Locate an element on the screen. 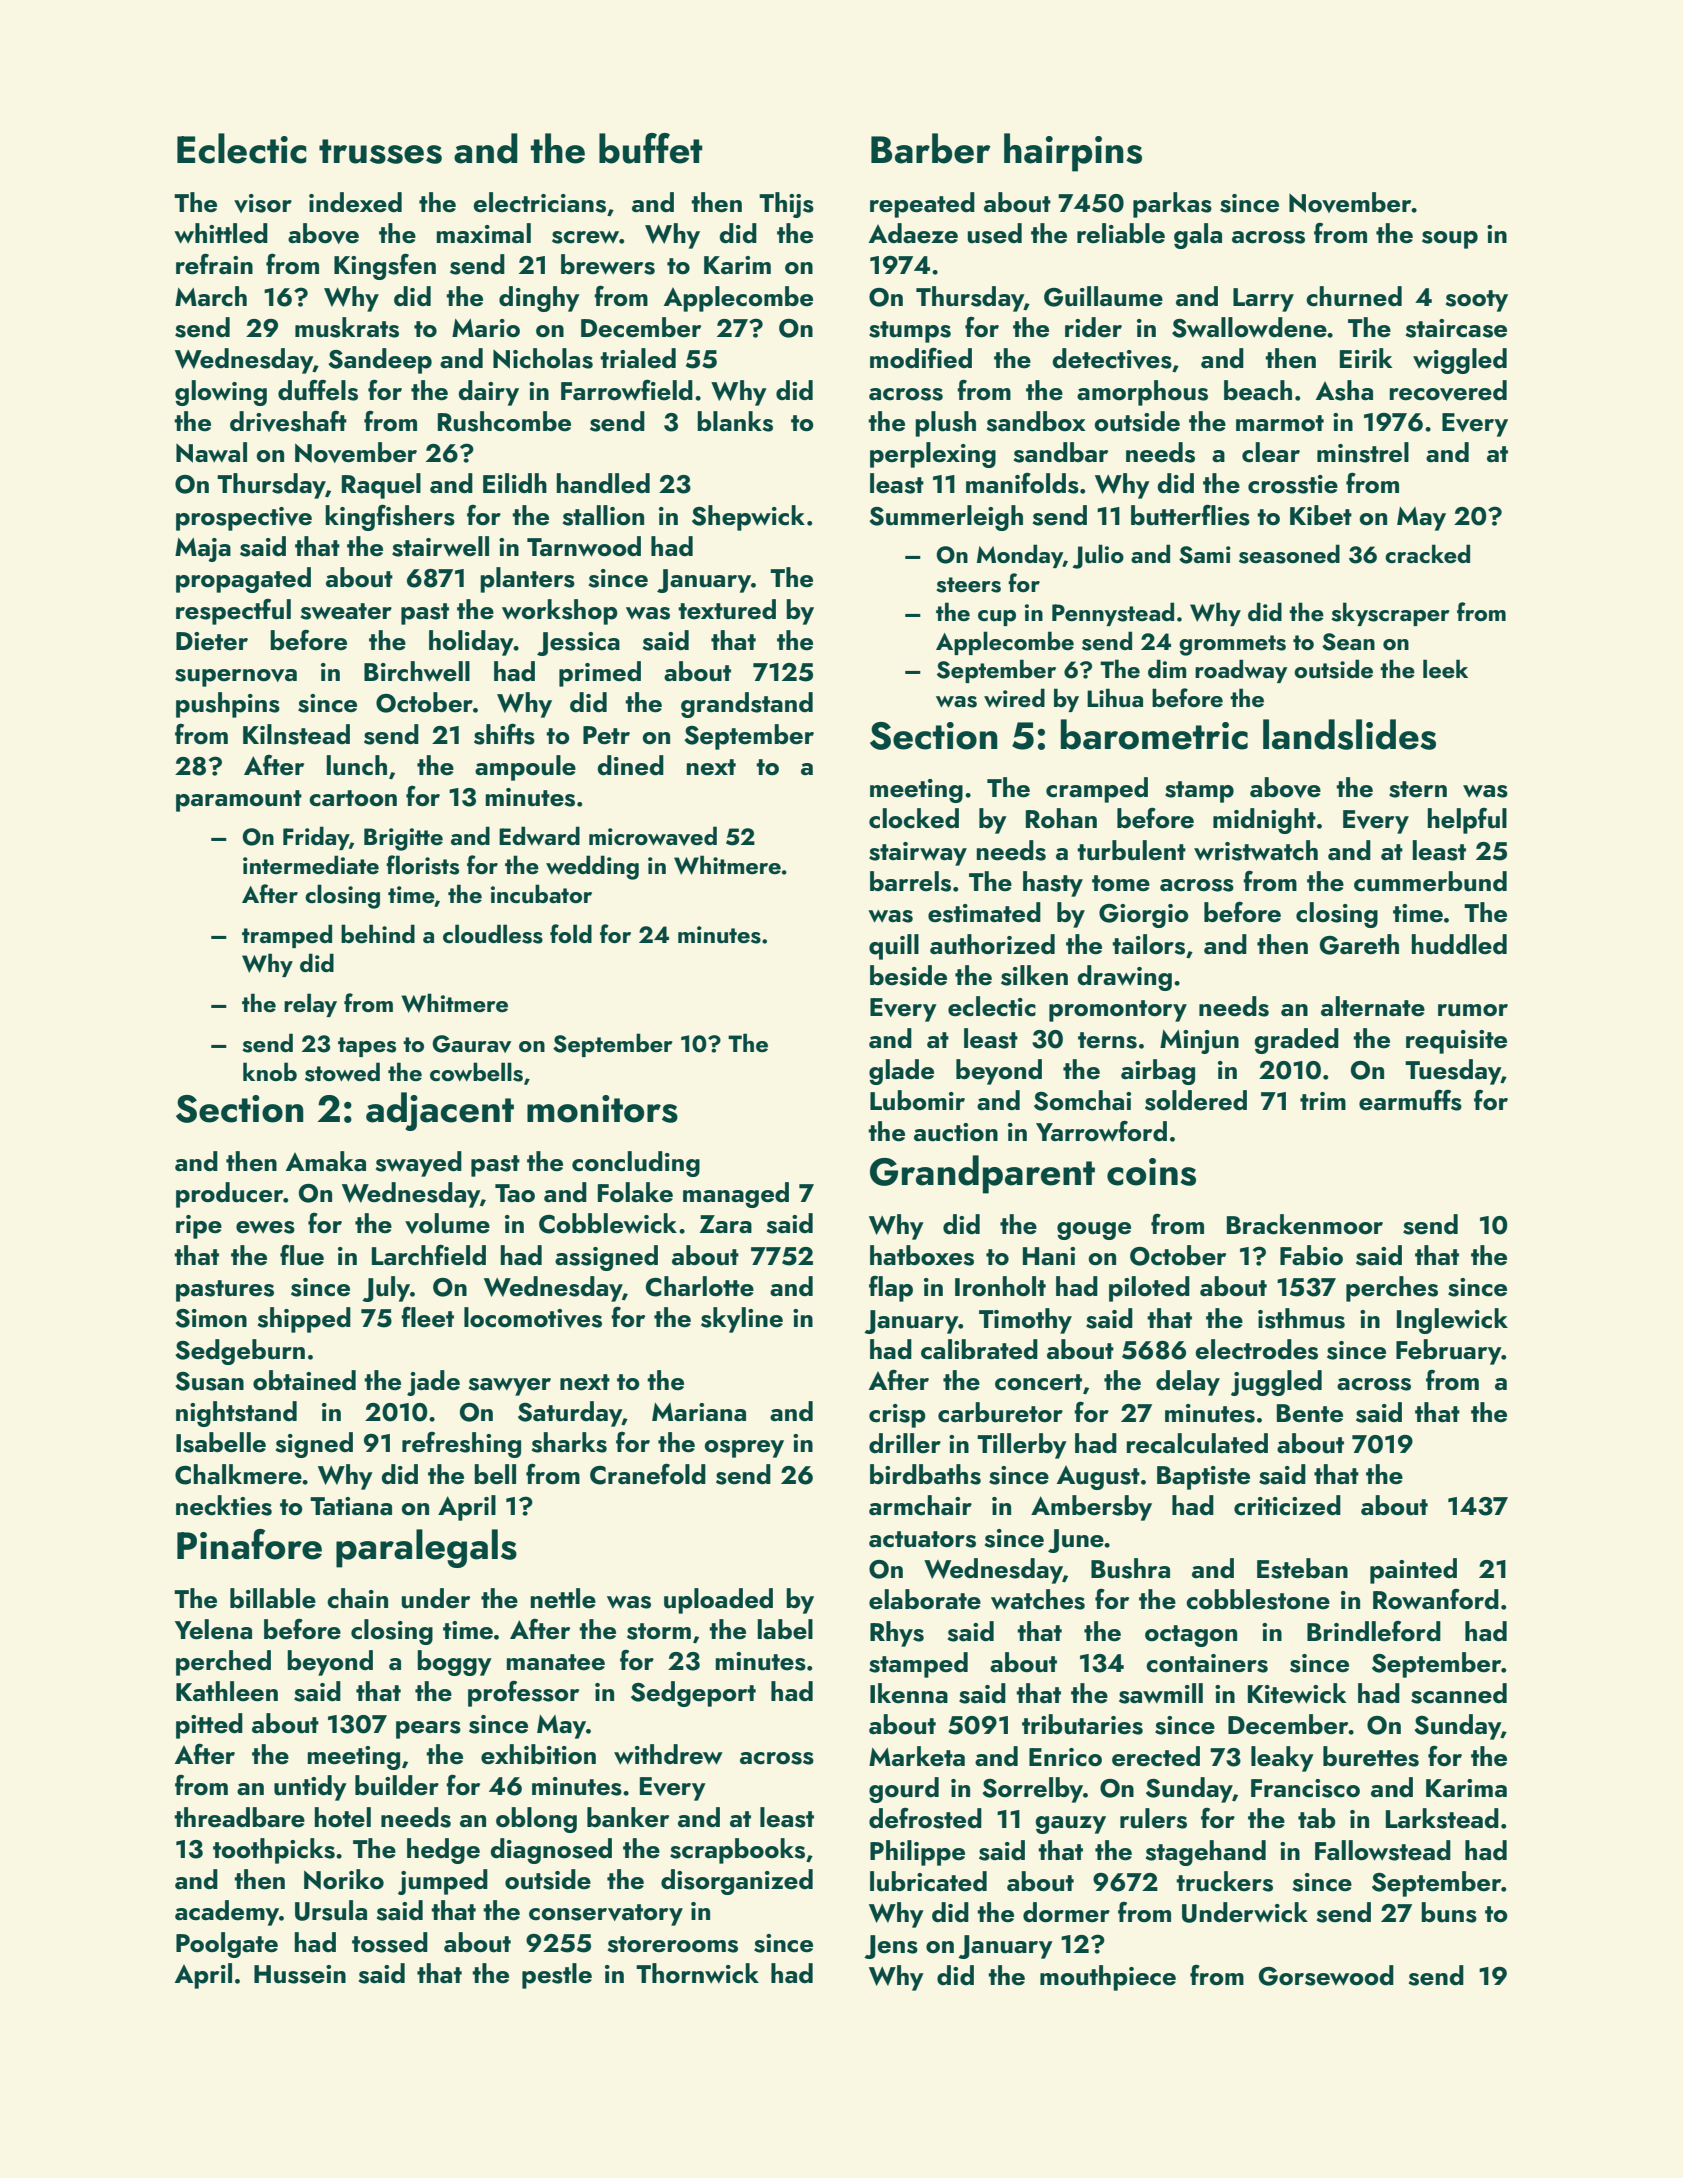  managed is located at coordinates (736, 1195).
